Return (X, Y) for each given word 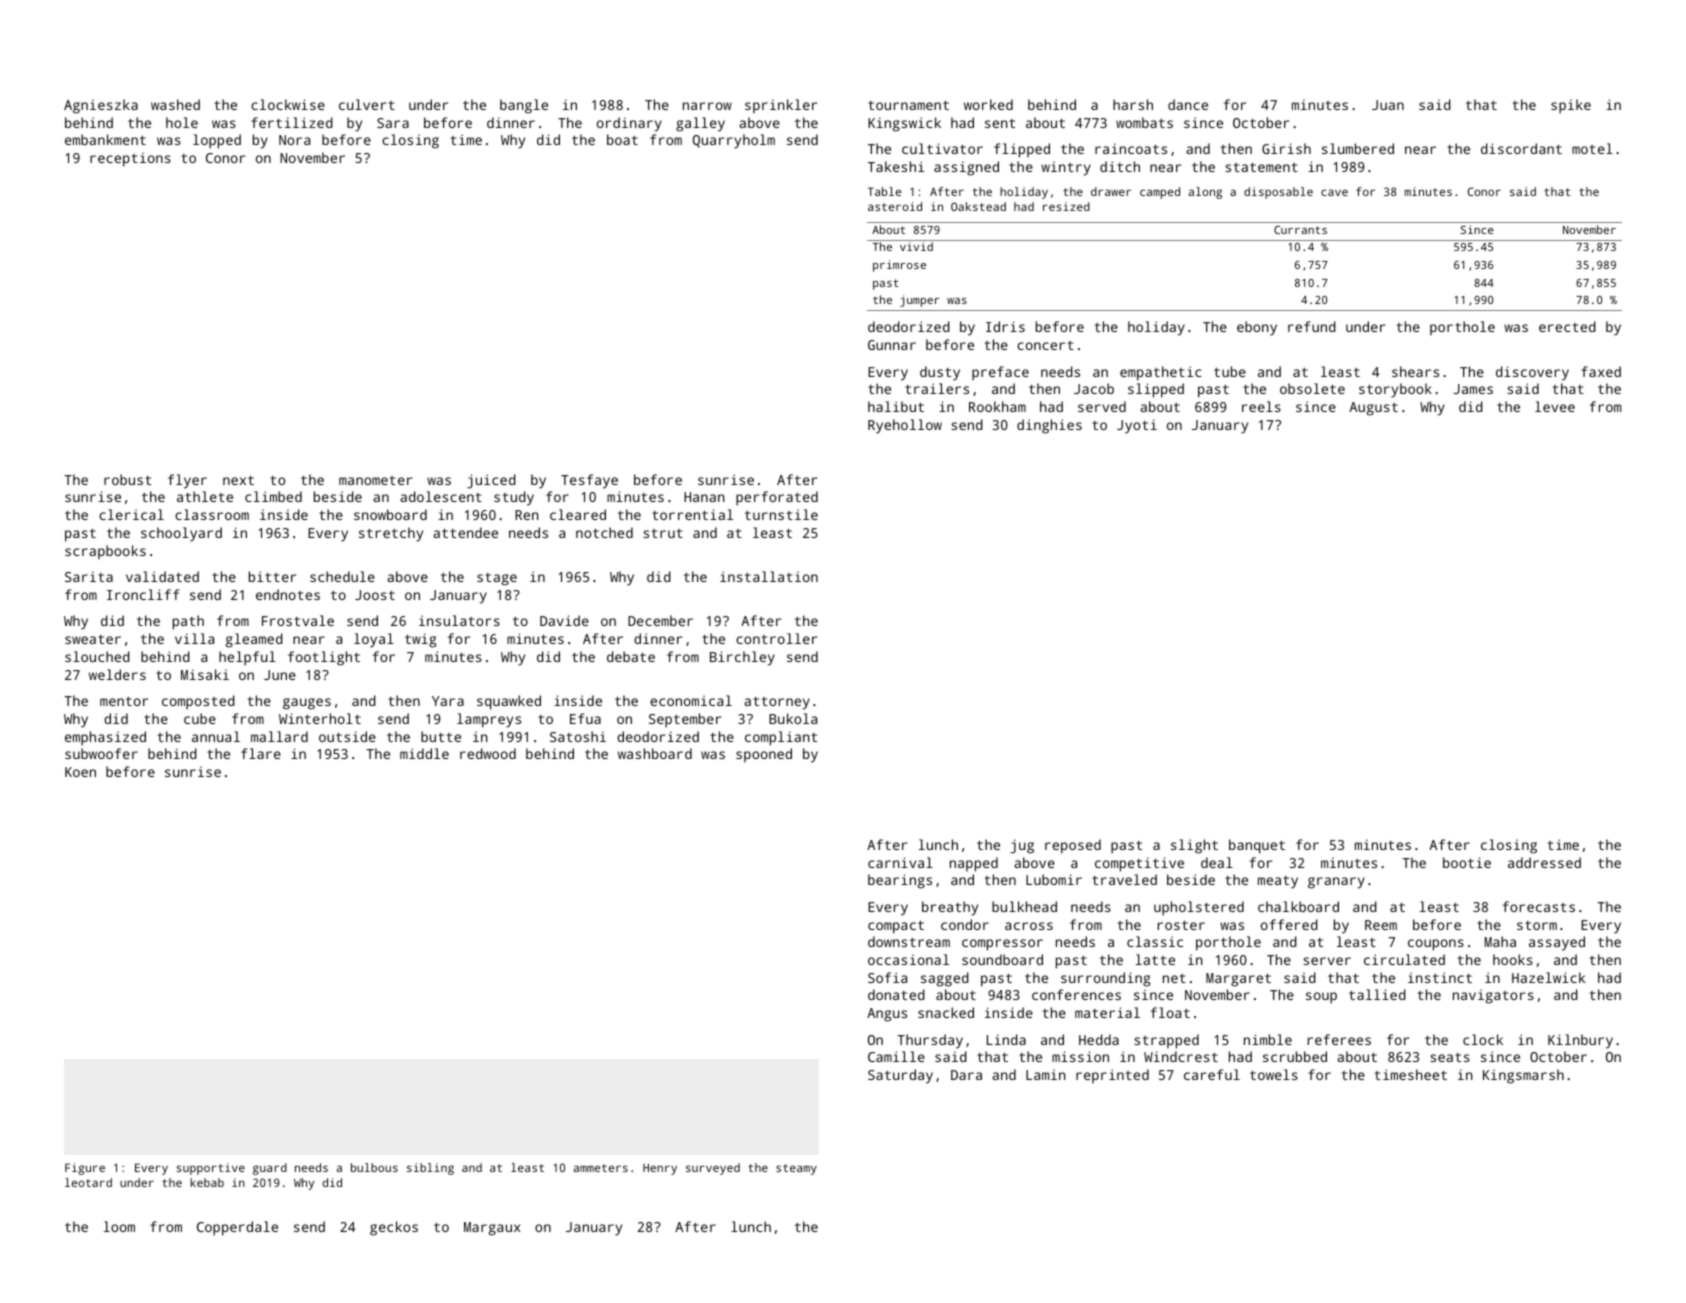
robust (127, 479)
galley (700, 124)
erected (1567, 326)
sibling (430, 1169)
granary (1336, 883)
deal (1217, 862)
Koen (80, 772)
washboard (655, 753)
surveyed (713, 1169)
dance (1188, 104)
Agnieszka (101, 106)
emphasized (105, 738)
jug (1022, 846)
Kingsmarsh (1523, 1076)
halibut (896, 406)
